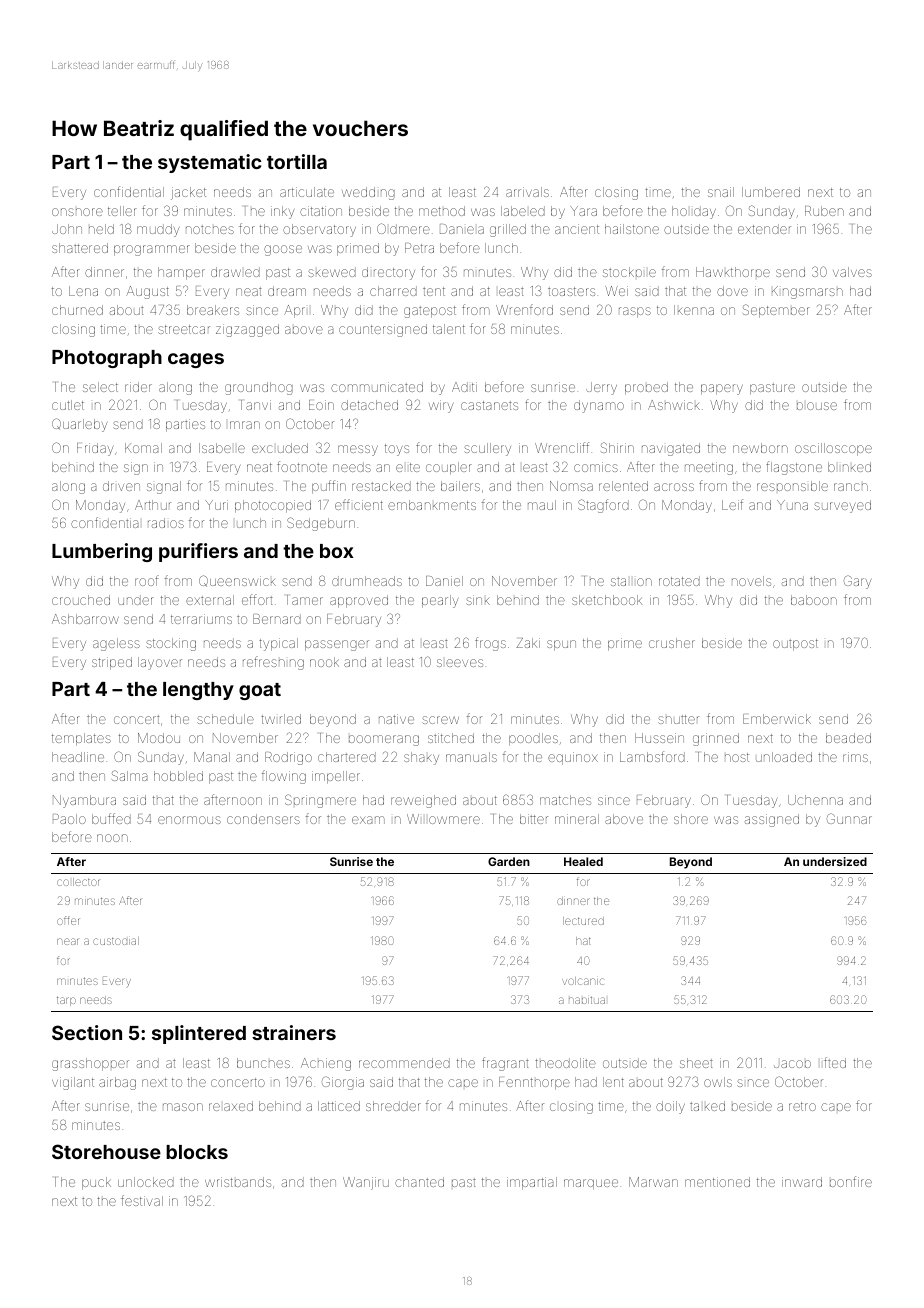 This document has width=924, height=1308. Describe the element at coordinates (524, 309) in the document. I see `Wrenford` at that location.
